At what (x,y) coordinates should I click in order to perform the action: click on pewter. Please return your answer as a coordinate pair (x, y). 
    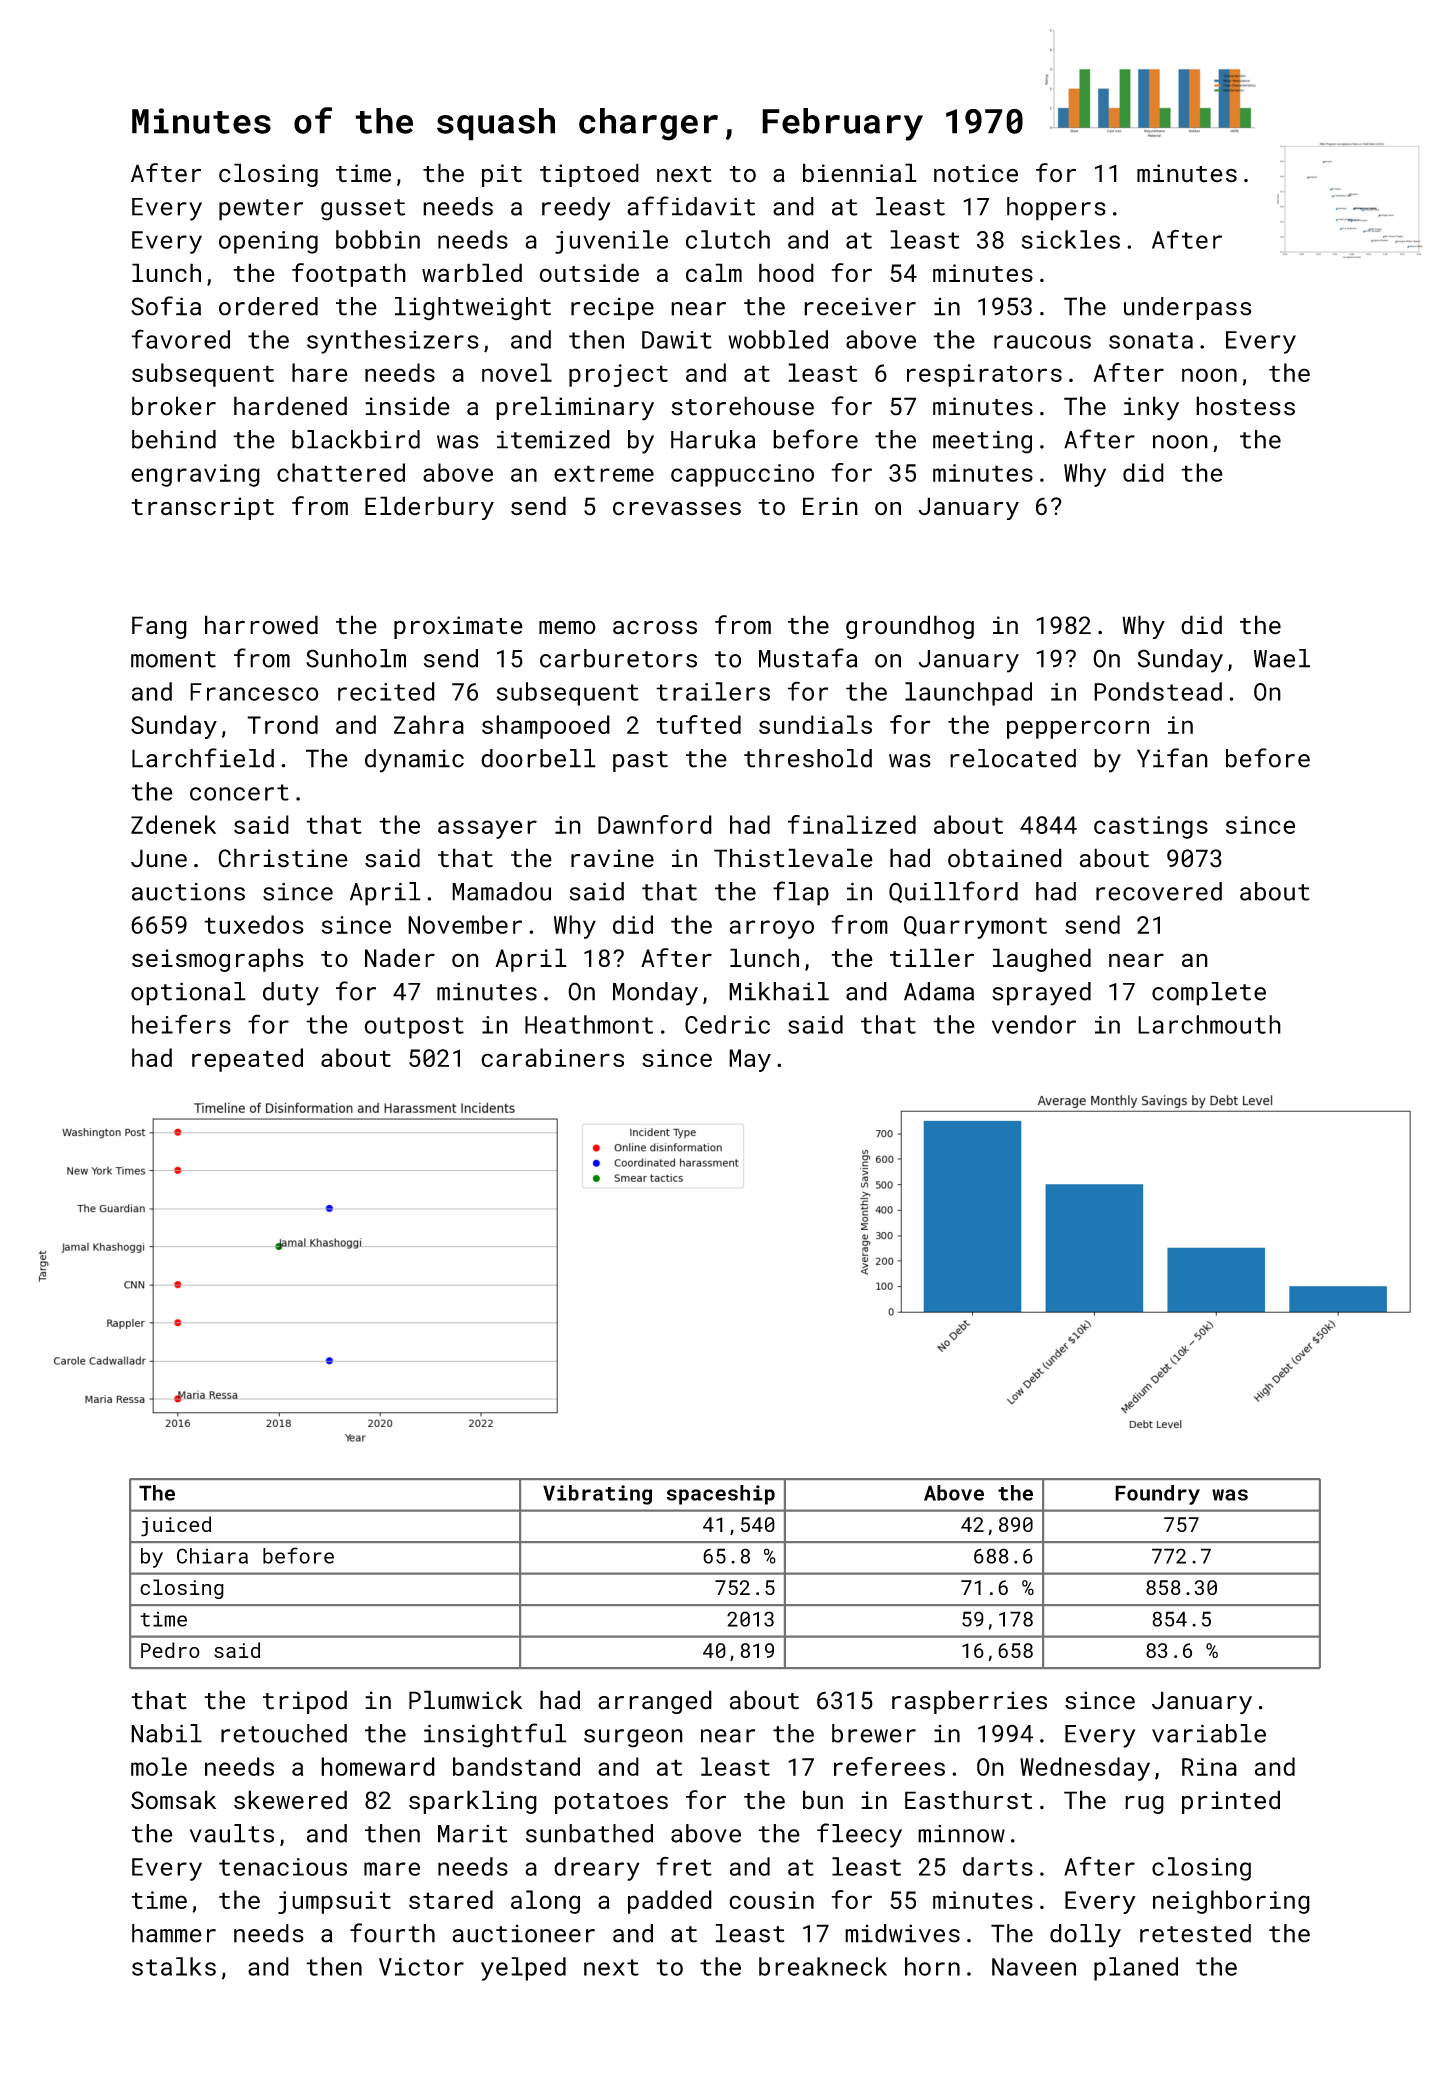
    Looking at the image, I should click on (261, 210).
